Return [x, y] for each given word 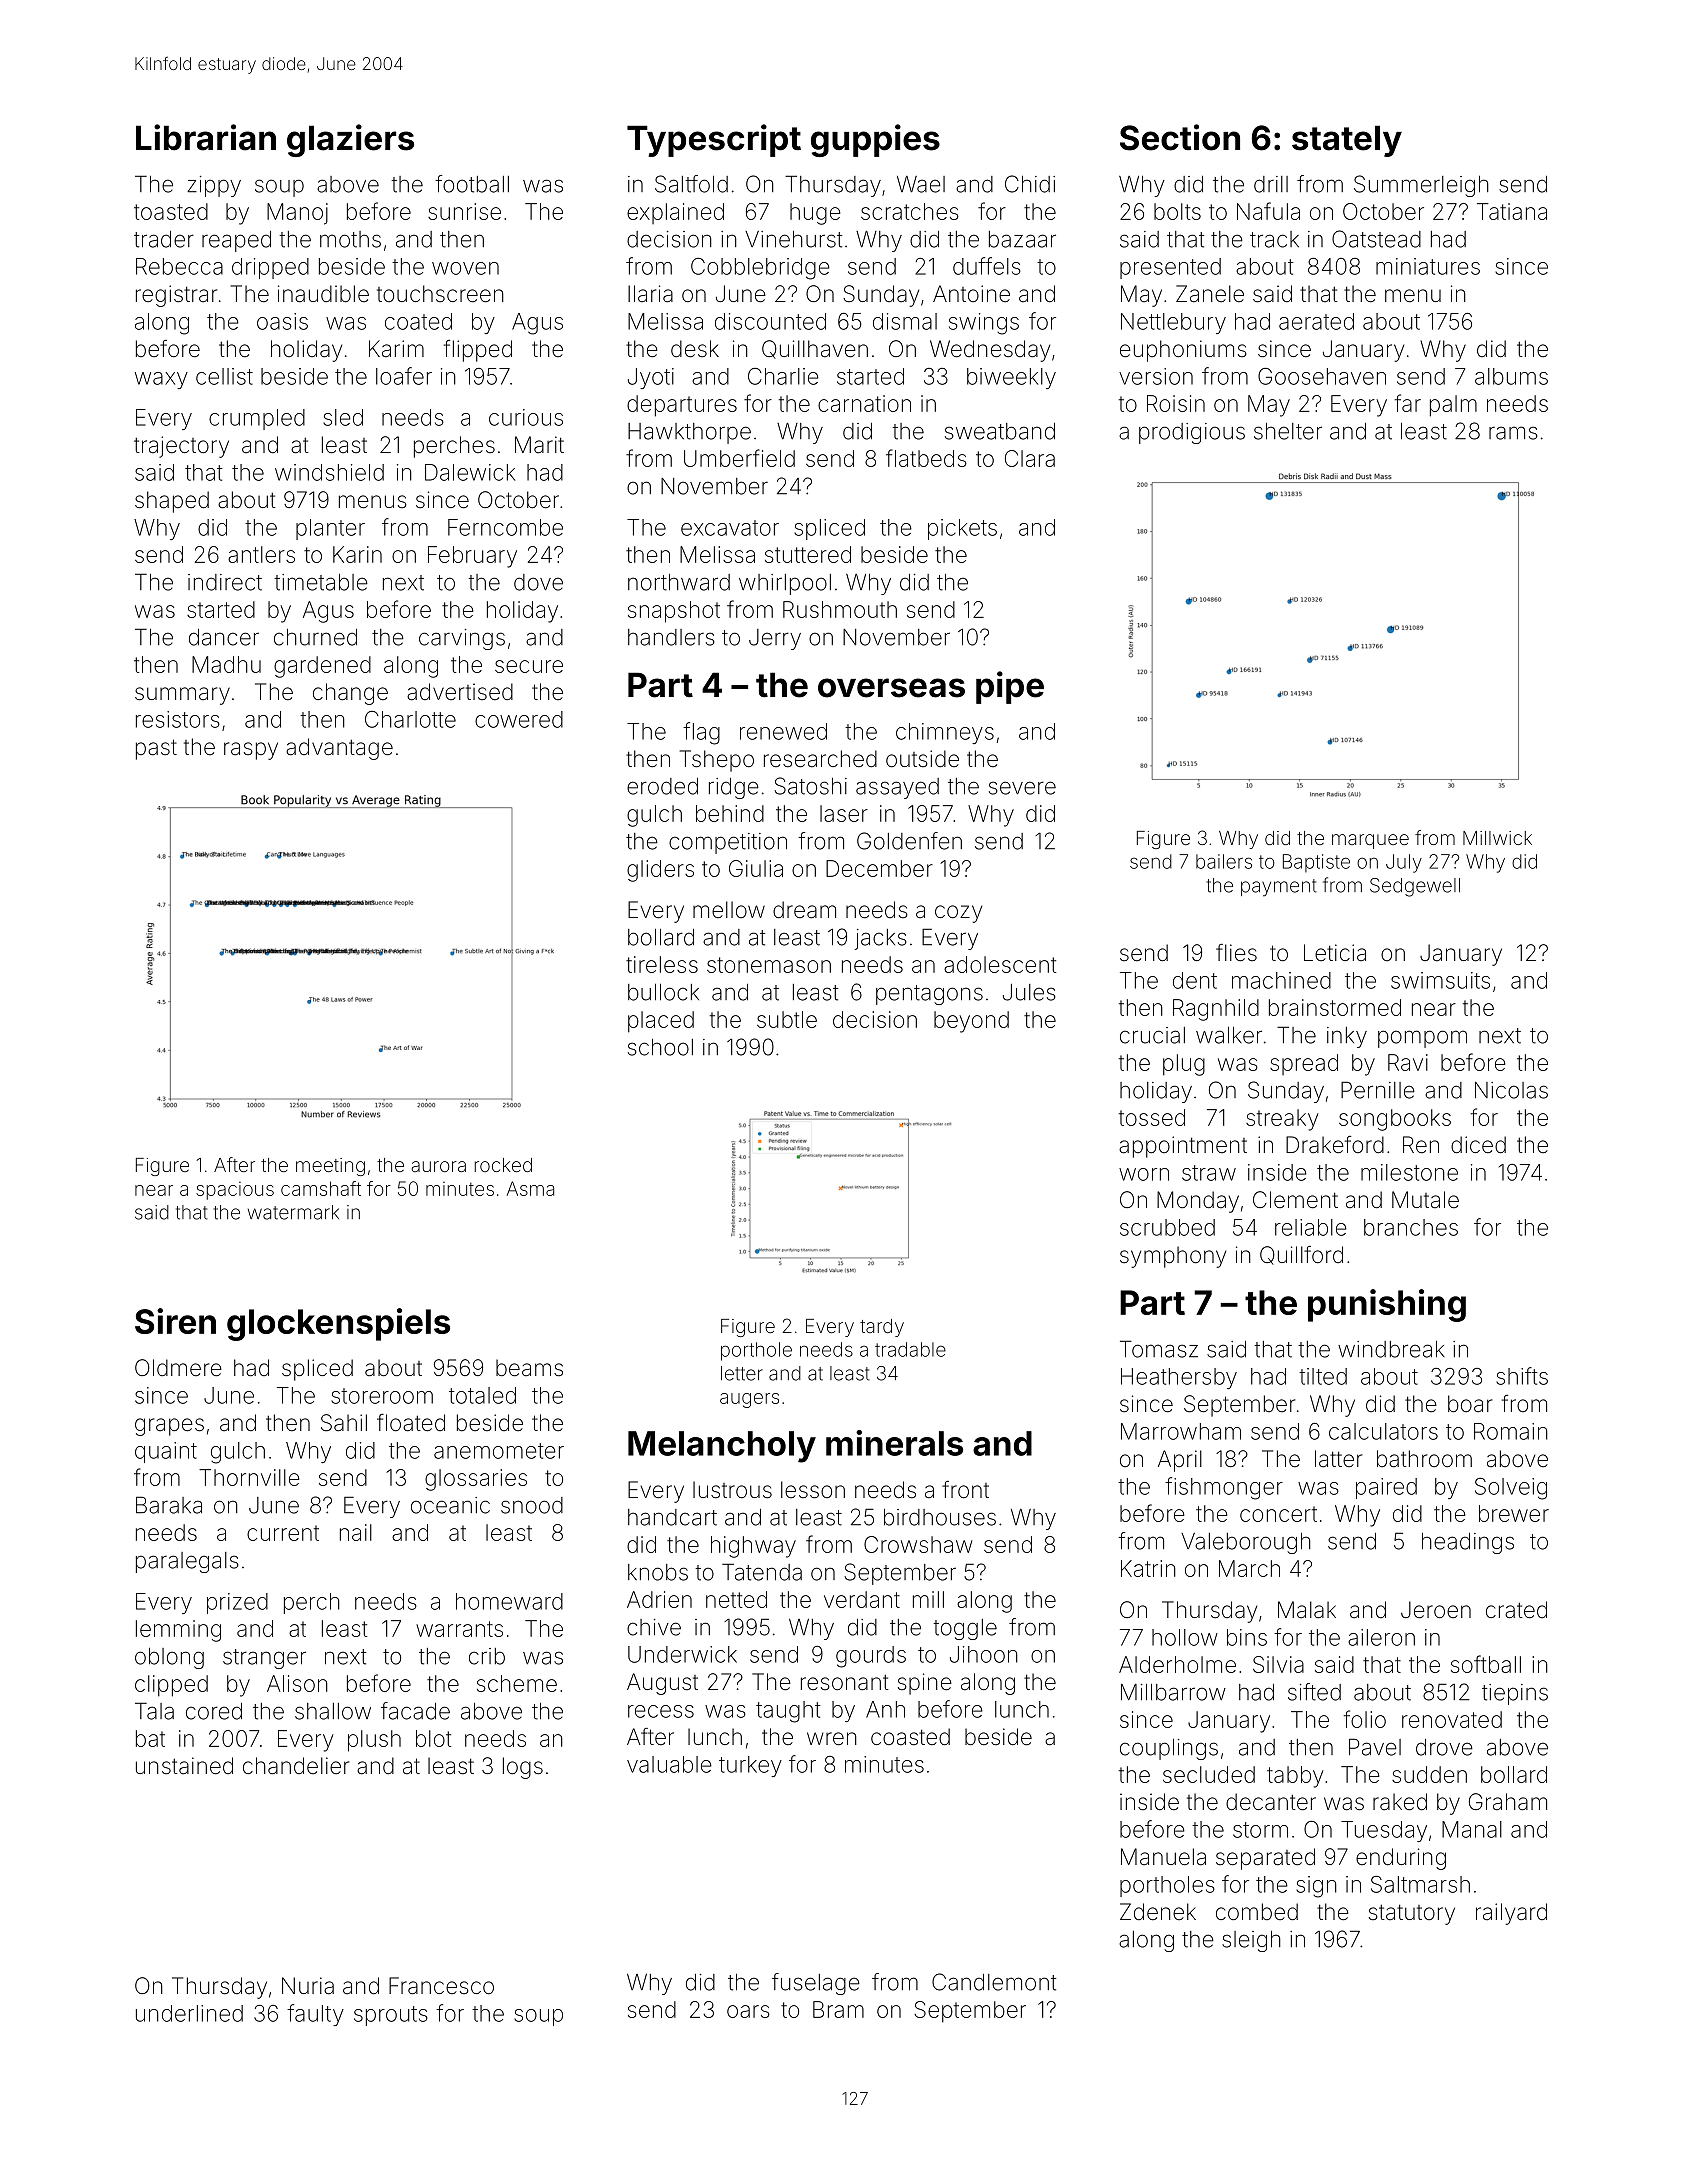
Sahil [344, 1423]
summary [182, 696]
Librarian [206, 137]
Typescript [714, 140]
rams [1513, 433]
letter [742, 1373]
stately [1347, 141]
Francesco [441, 1986]
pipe [1010, 687]
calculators [1383, 1431]
